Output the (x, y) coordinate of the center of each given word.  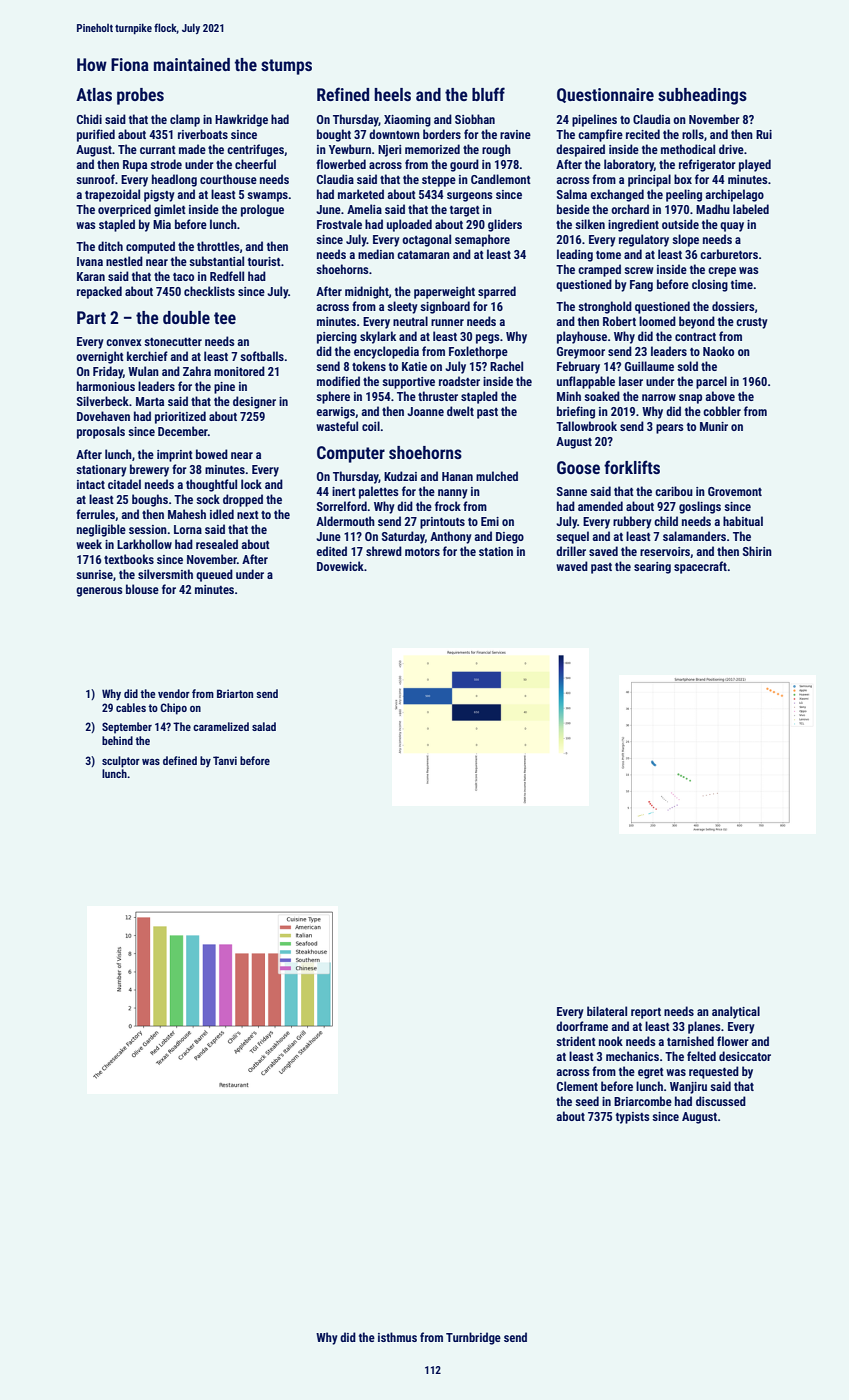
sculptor (121, 762)
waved (572, 566)
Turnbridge (473, 1338)
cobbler (722, 411)
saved (603, 551)
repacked (99, 292)
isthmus (397, 1337)
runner (447, 322)
